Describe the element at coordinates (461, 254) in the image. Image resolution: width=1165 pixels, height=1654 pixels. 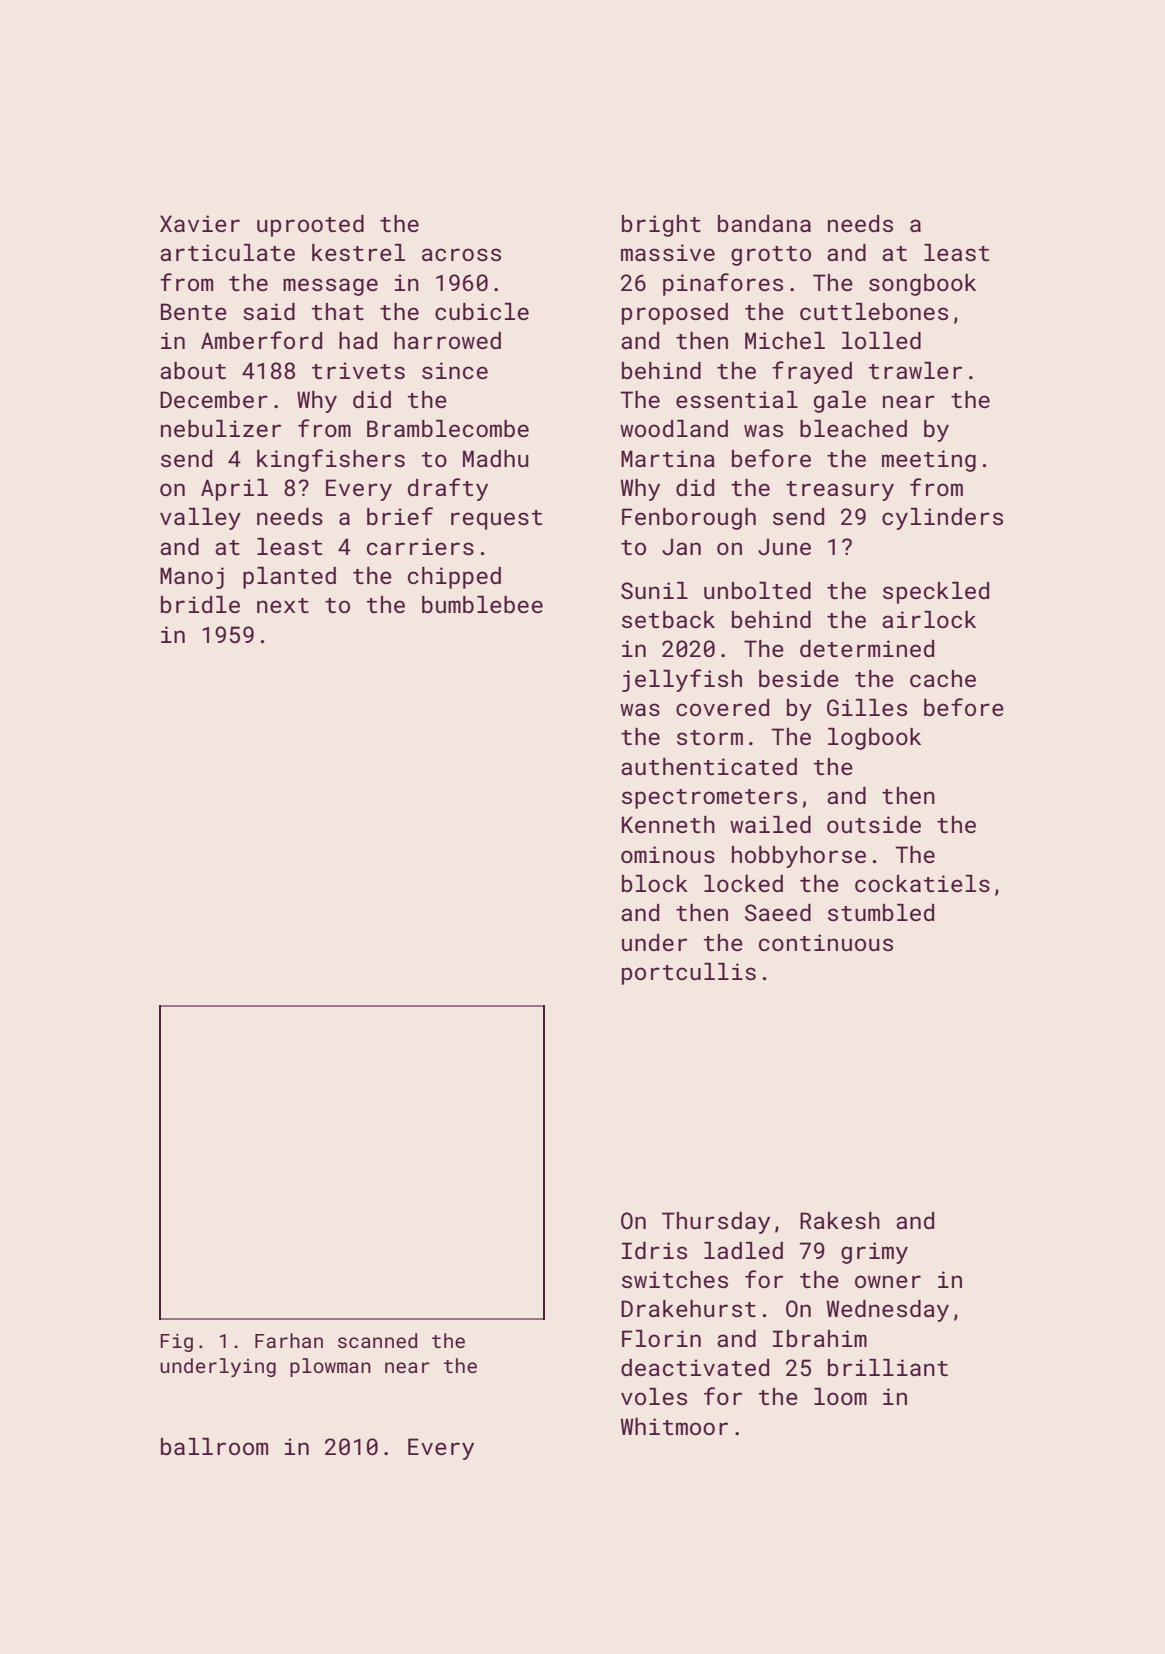
I see `across` at that location.
